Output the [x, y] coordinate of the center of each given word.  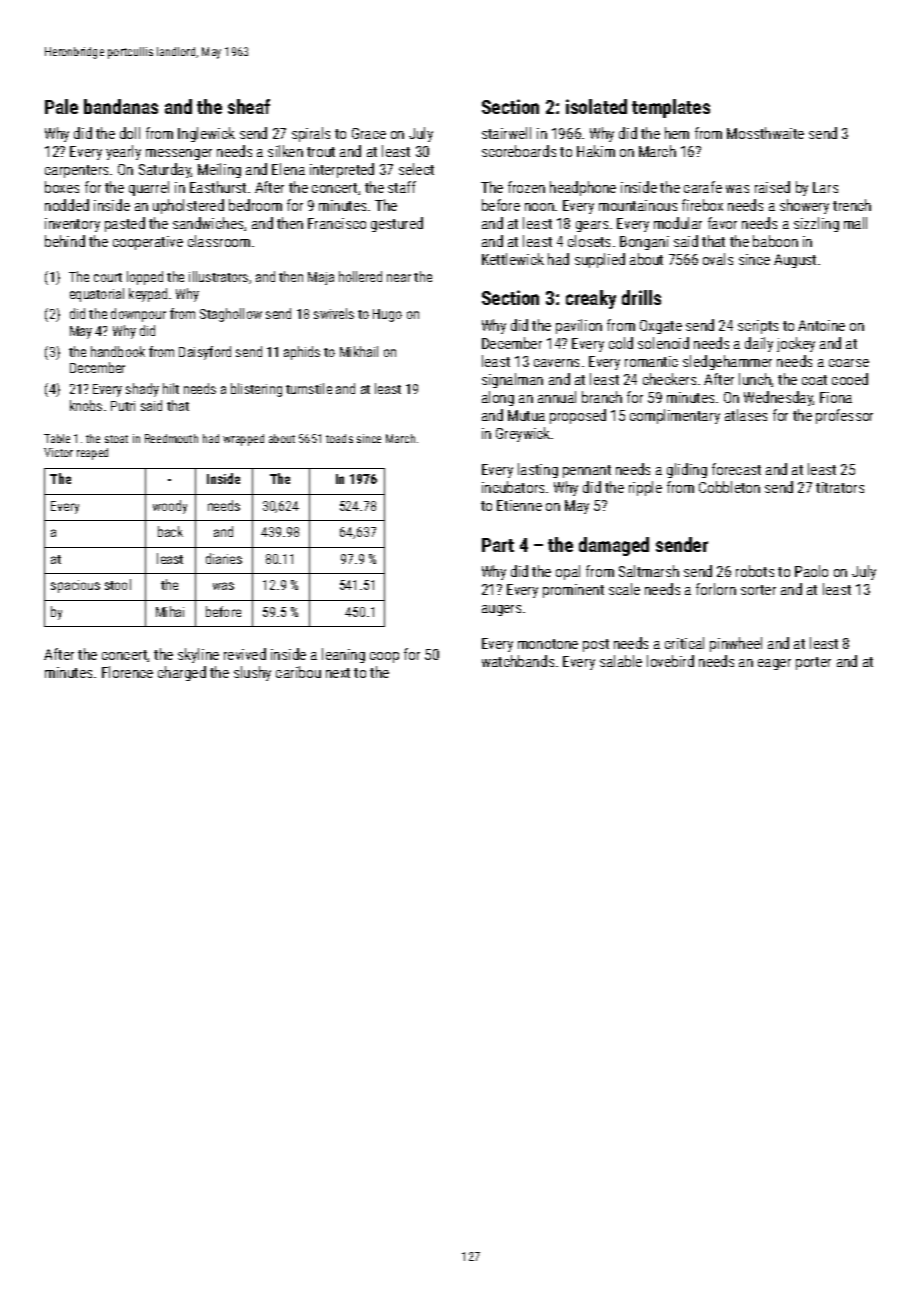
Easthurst [218, 187]
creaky [591, 299]
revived [245, 654]
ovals [718, 259]
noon [539, 207]
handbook [118, 351]
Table [57, 438]
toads [339, 438]
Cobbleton [729, 487]
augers [501, 610]
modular [678, 223]
